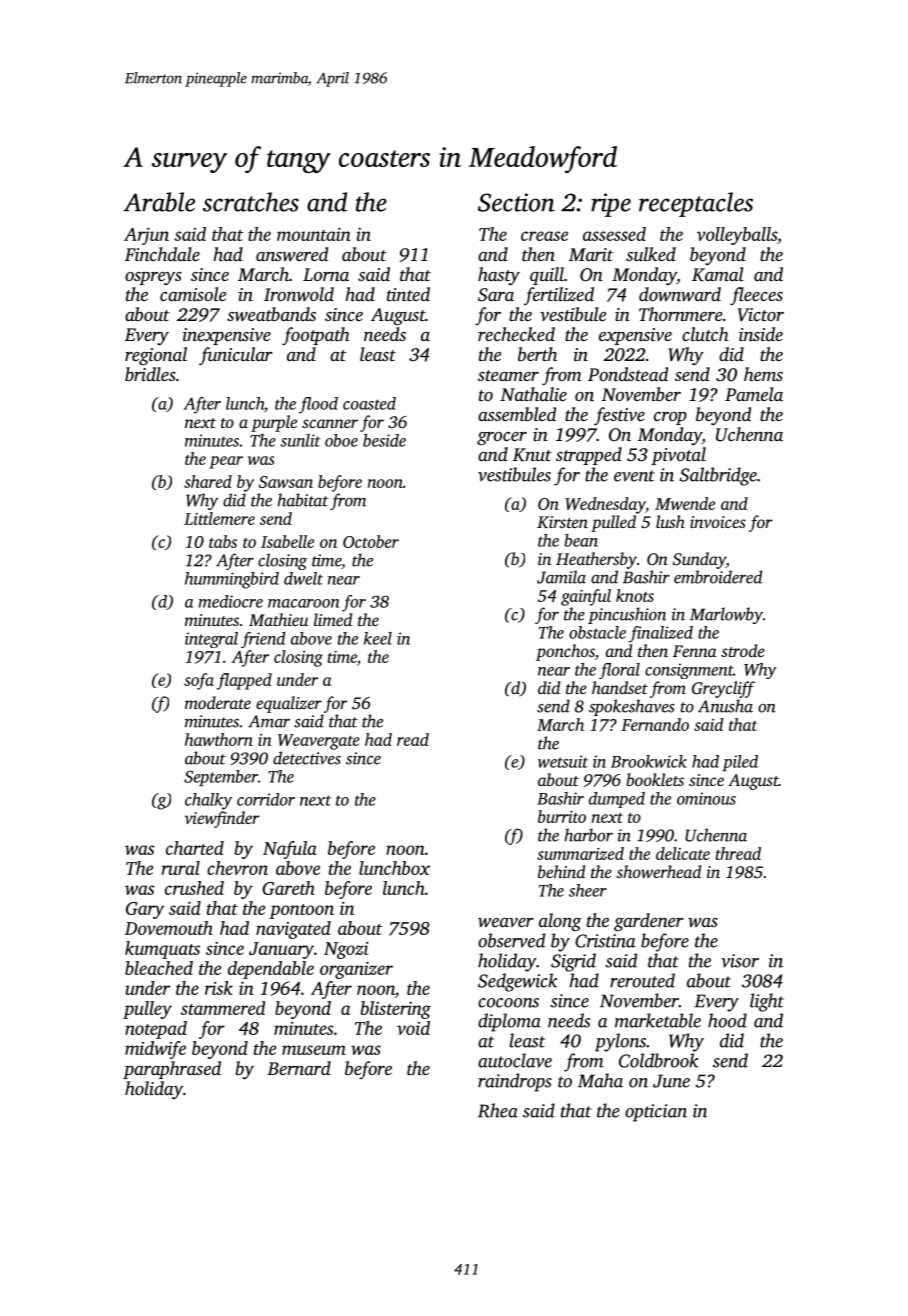 Image resolution: width=908 pixels, height=1316 pixels. Describe the element at coordinates (172, 1070) in the image. I see `paraphrased` at that location.
